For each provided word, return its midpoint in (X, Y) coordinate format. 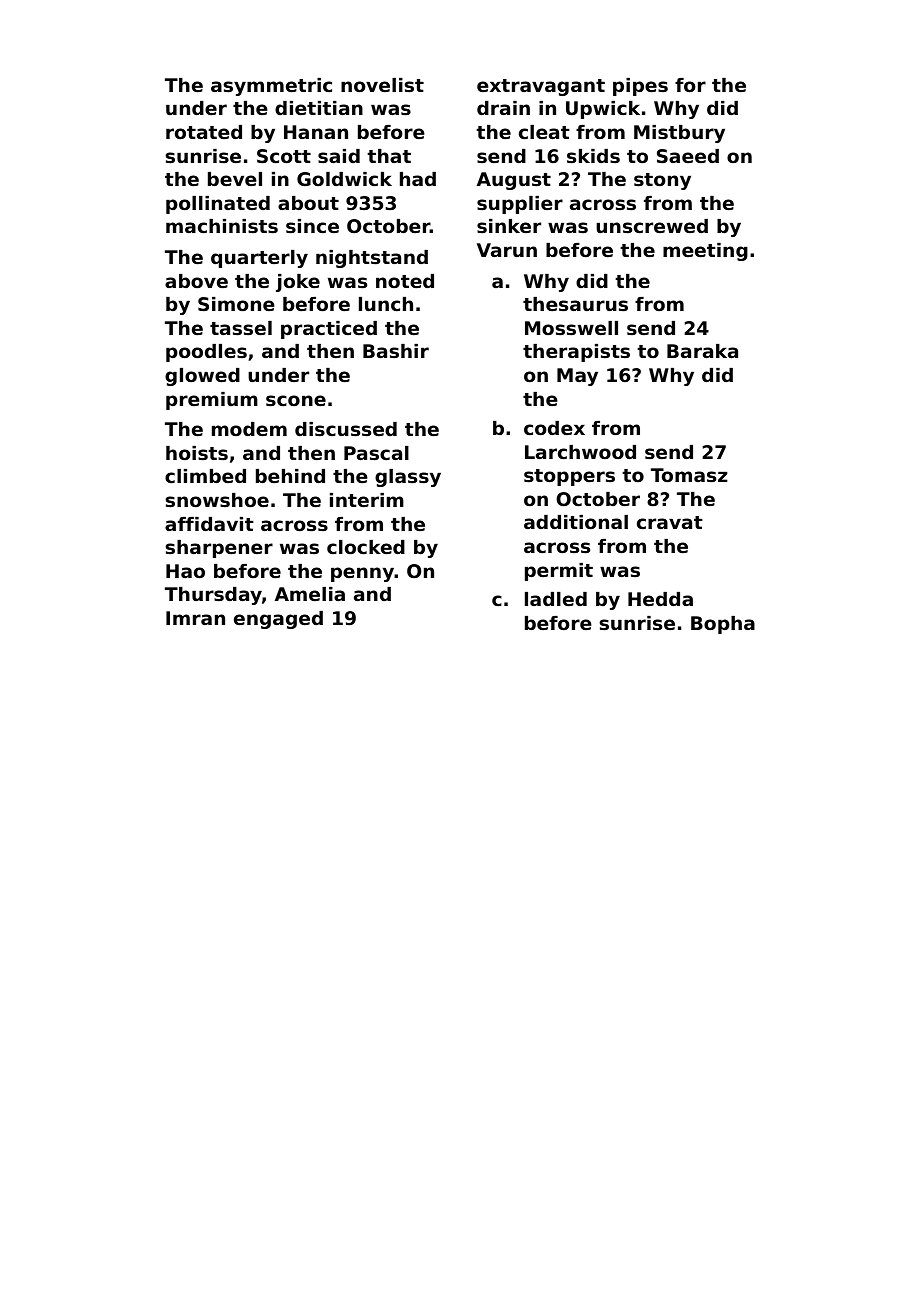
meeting (705, 252)
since (312, 226)
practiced (329, 330)
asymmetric (271, 87)
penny (362, 574)
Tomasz (689, 475)
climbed (205, 476)
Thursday (213, 596)
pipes (640, 87)
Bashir (396, 351)
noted (405, 281)
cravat (670, 522)
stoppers (569, 477)
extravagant (541, 87)
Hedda (660, 599)
